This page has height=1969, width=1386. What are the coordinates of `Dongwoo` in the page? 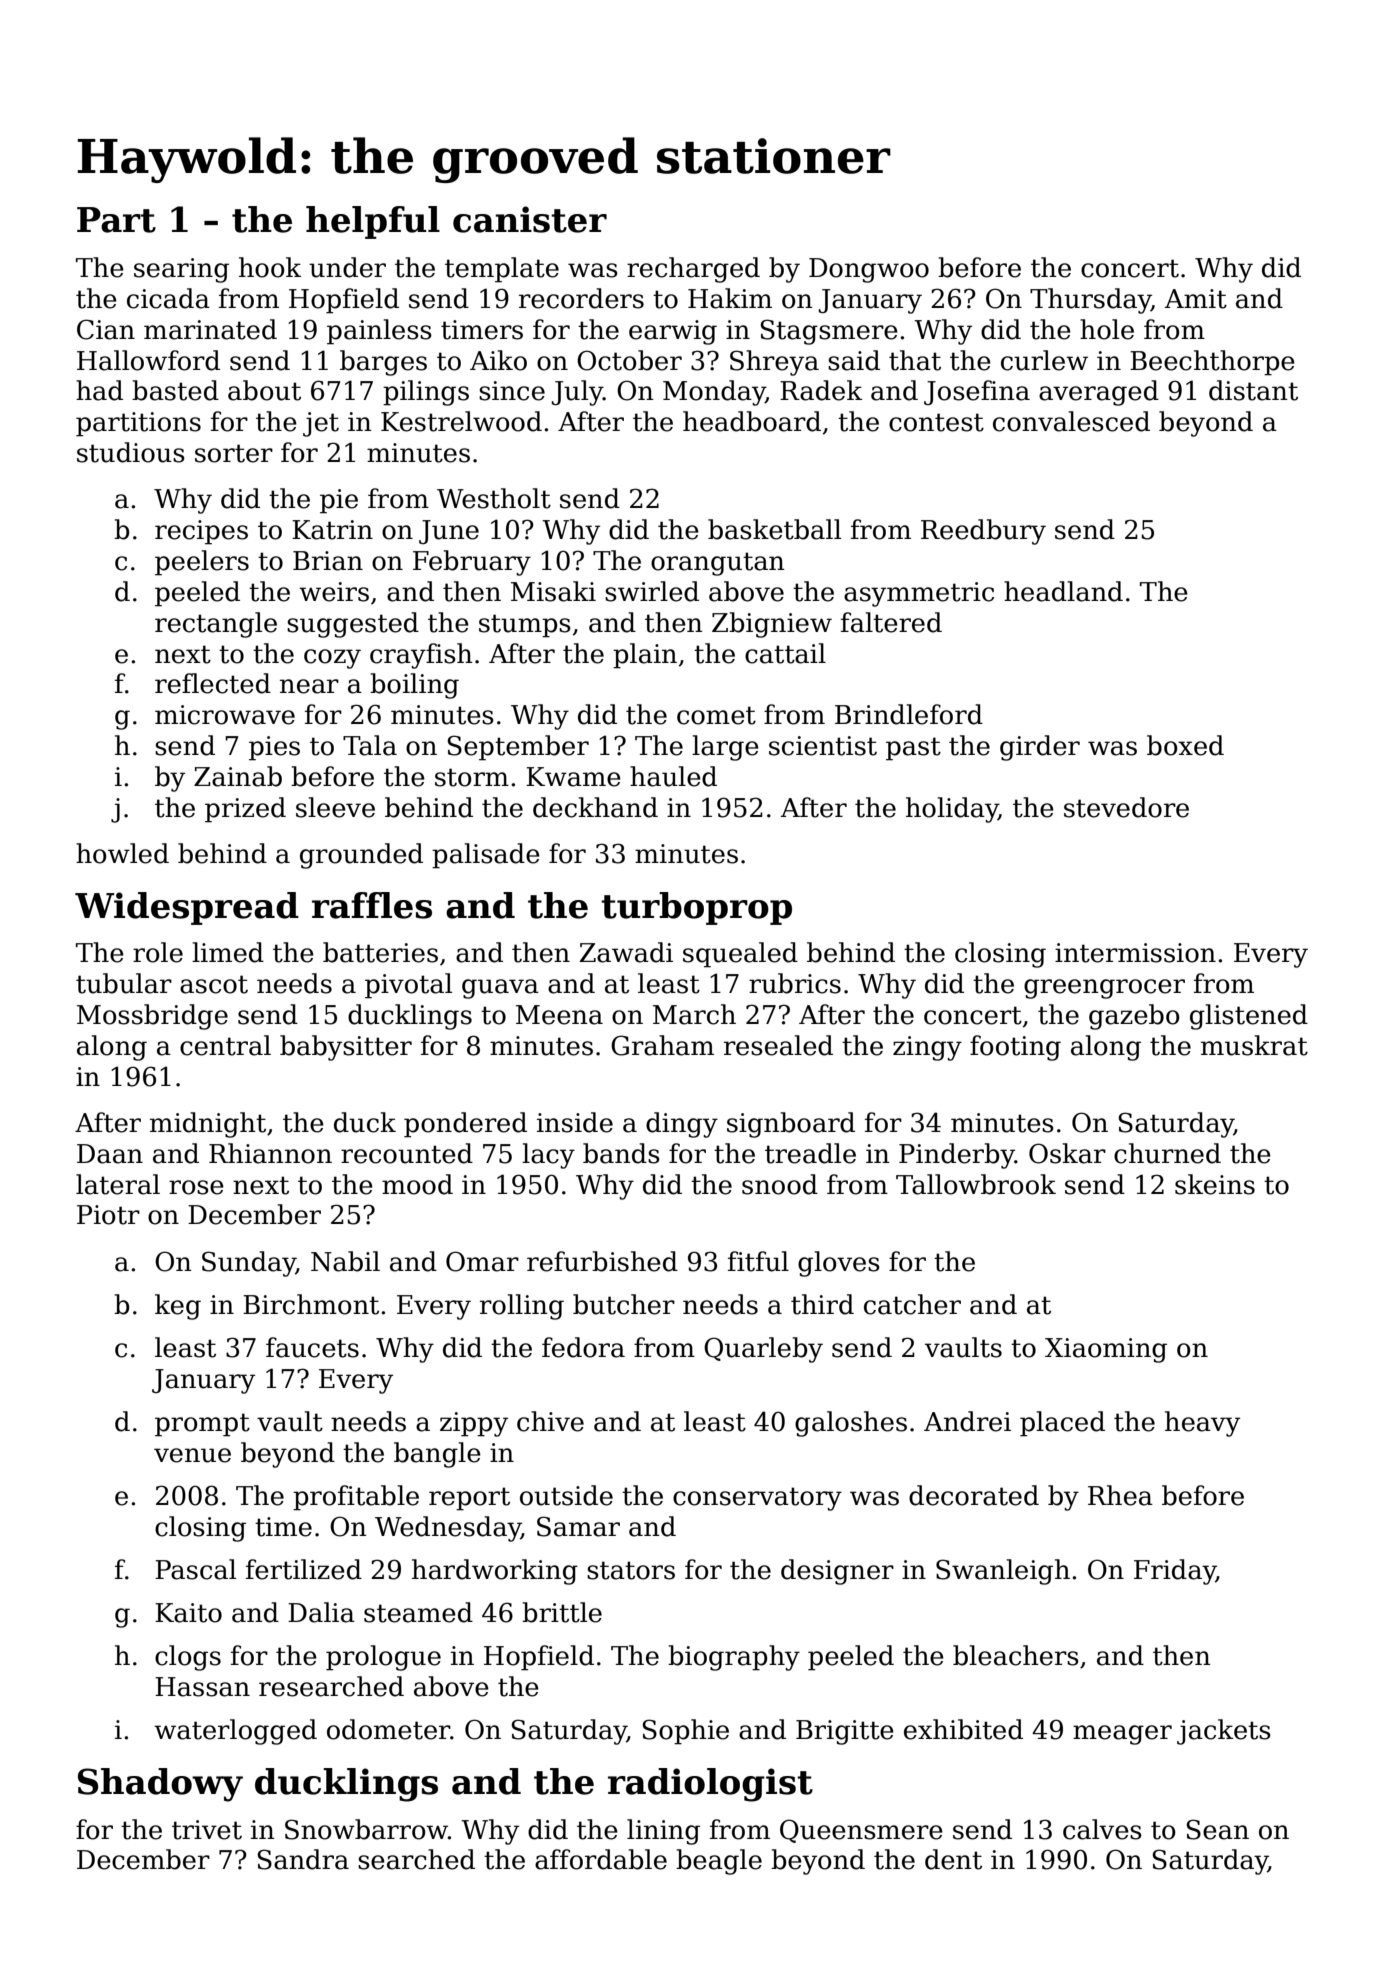 It's located at (869, 270).
